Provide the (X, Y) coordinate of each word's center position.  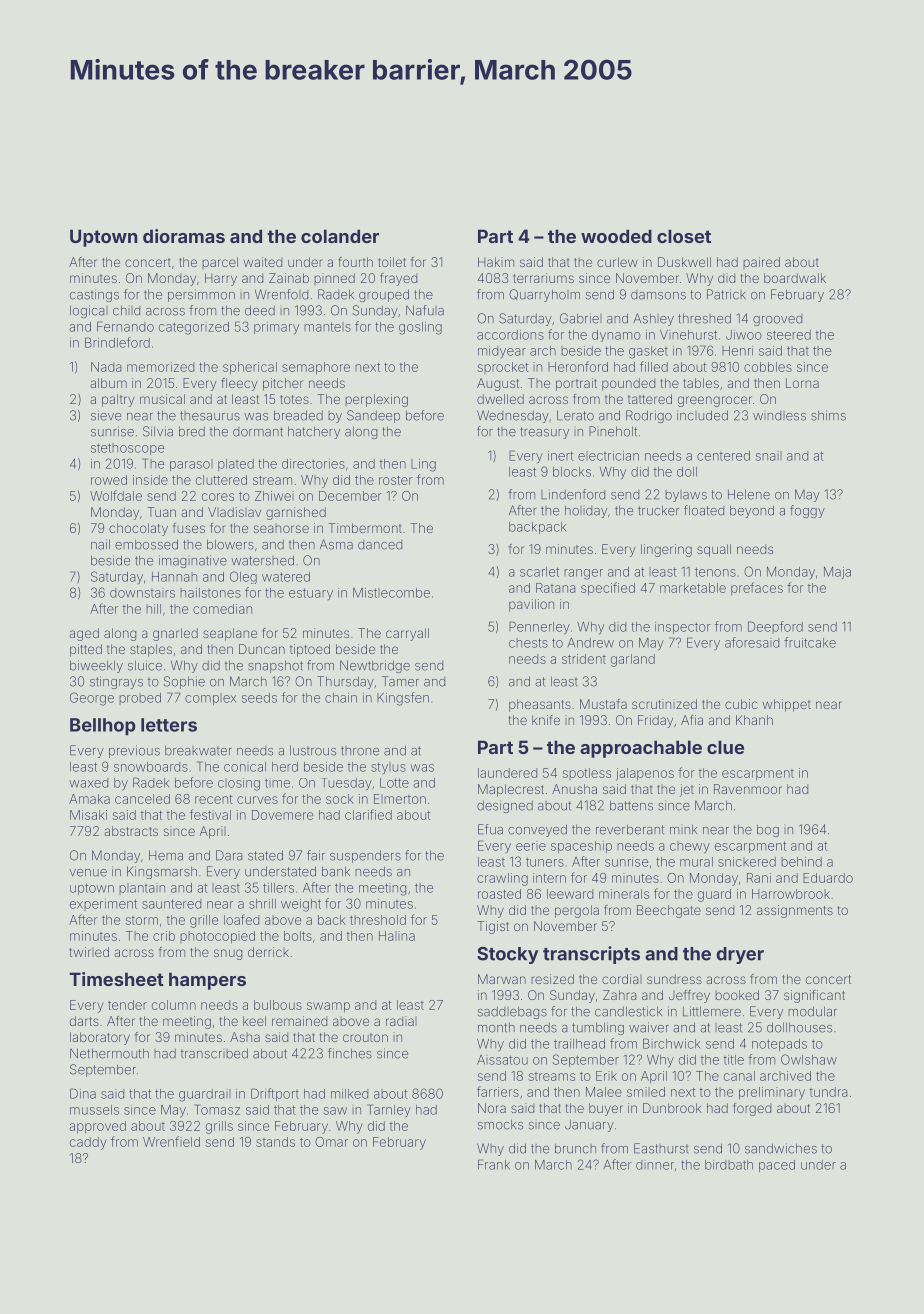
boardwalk (795, 278)
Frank (494, 1164)
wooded (616, 236)
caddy (88, 1143)
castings (94, 295)
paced (777, 1166)
